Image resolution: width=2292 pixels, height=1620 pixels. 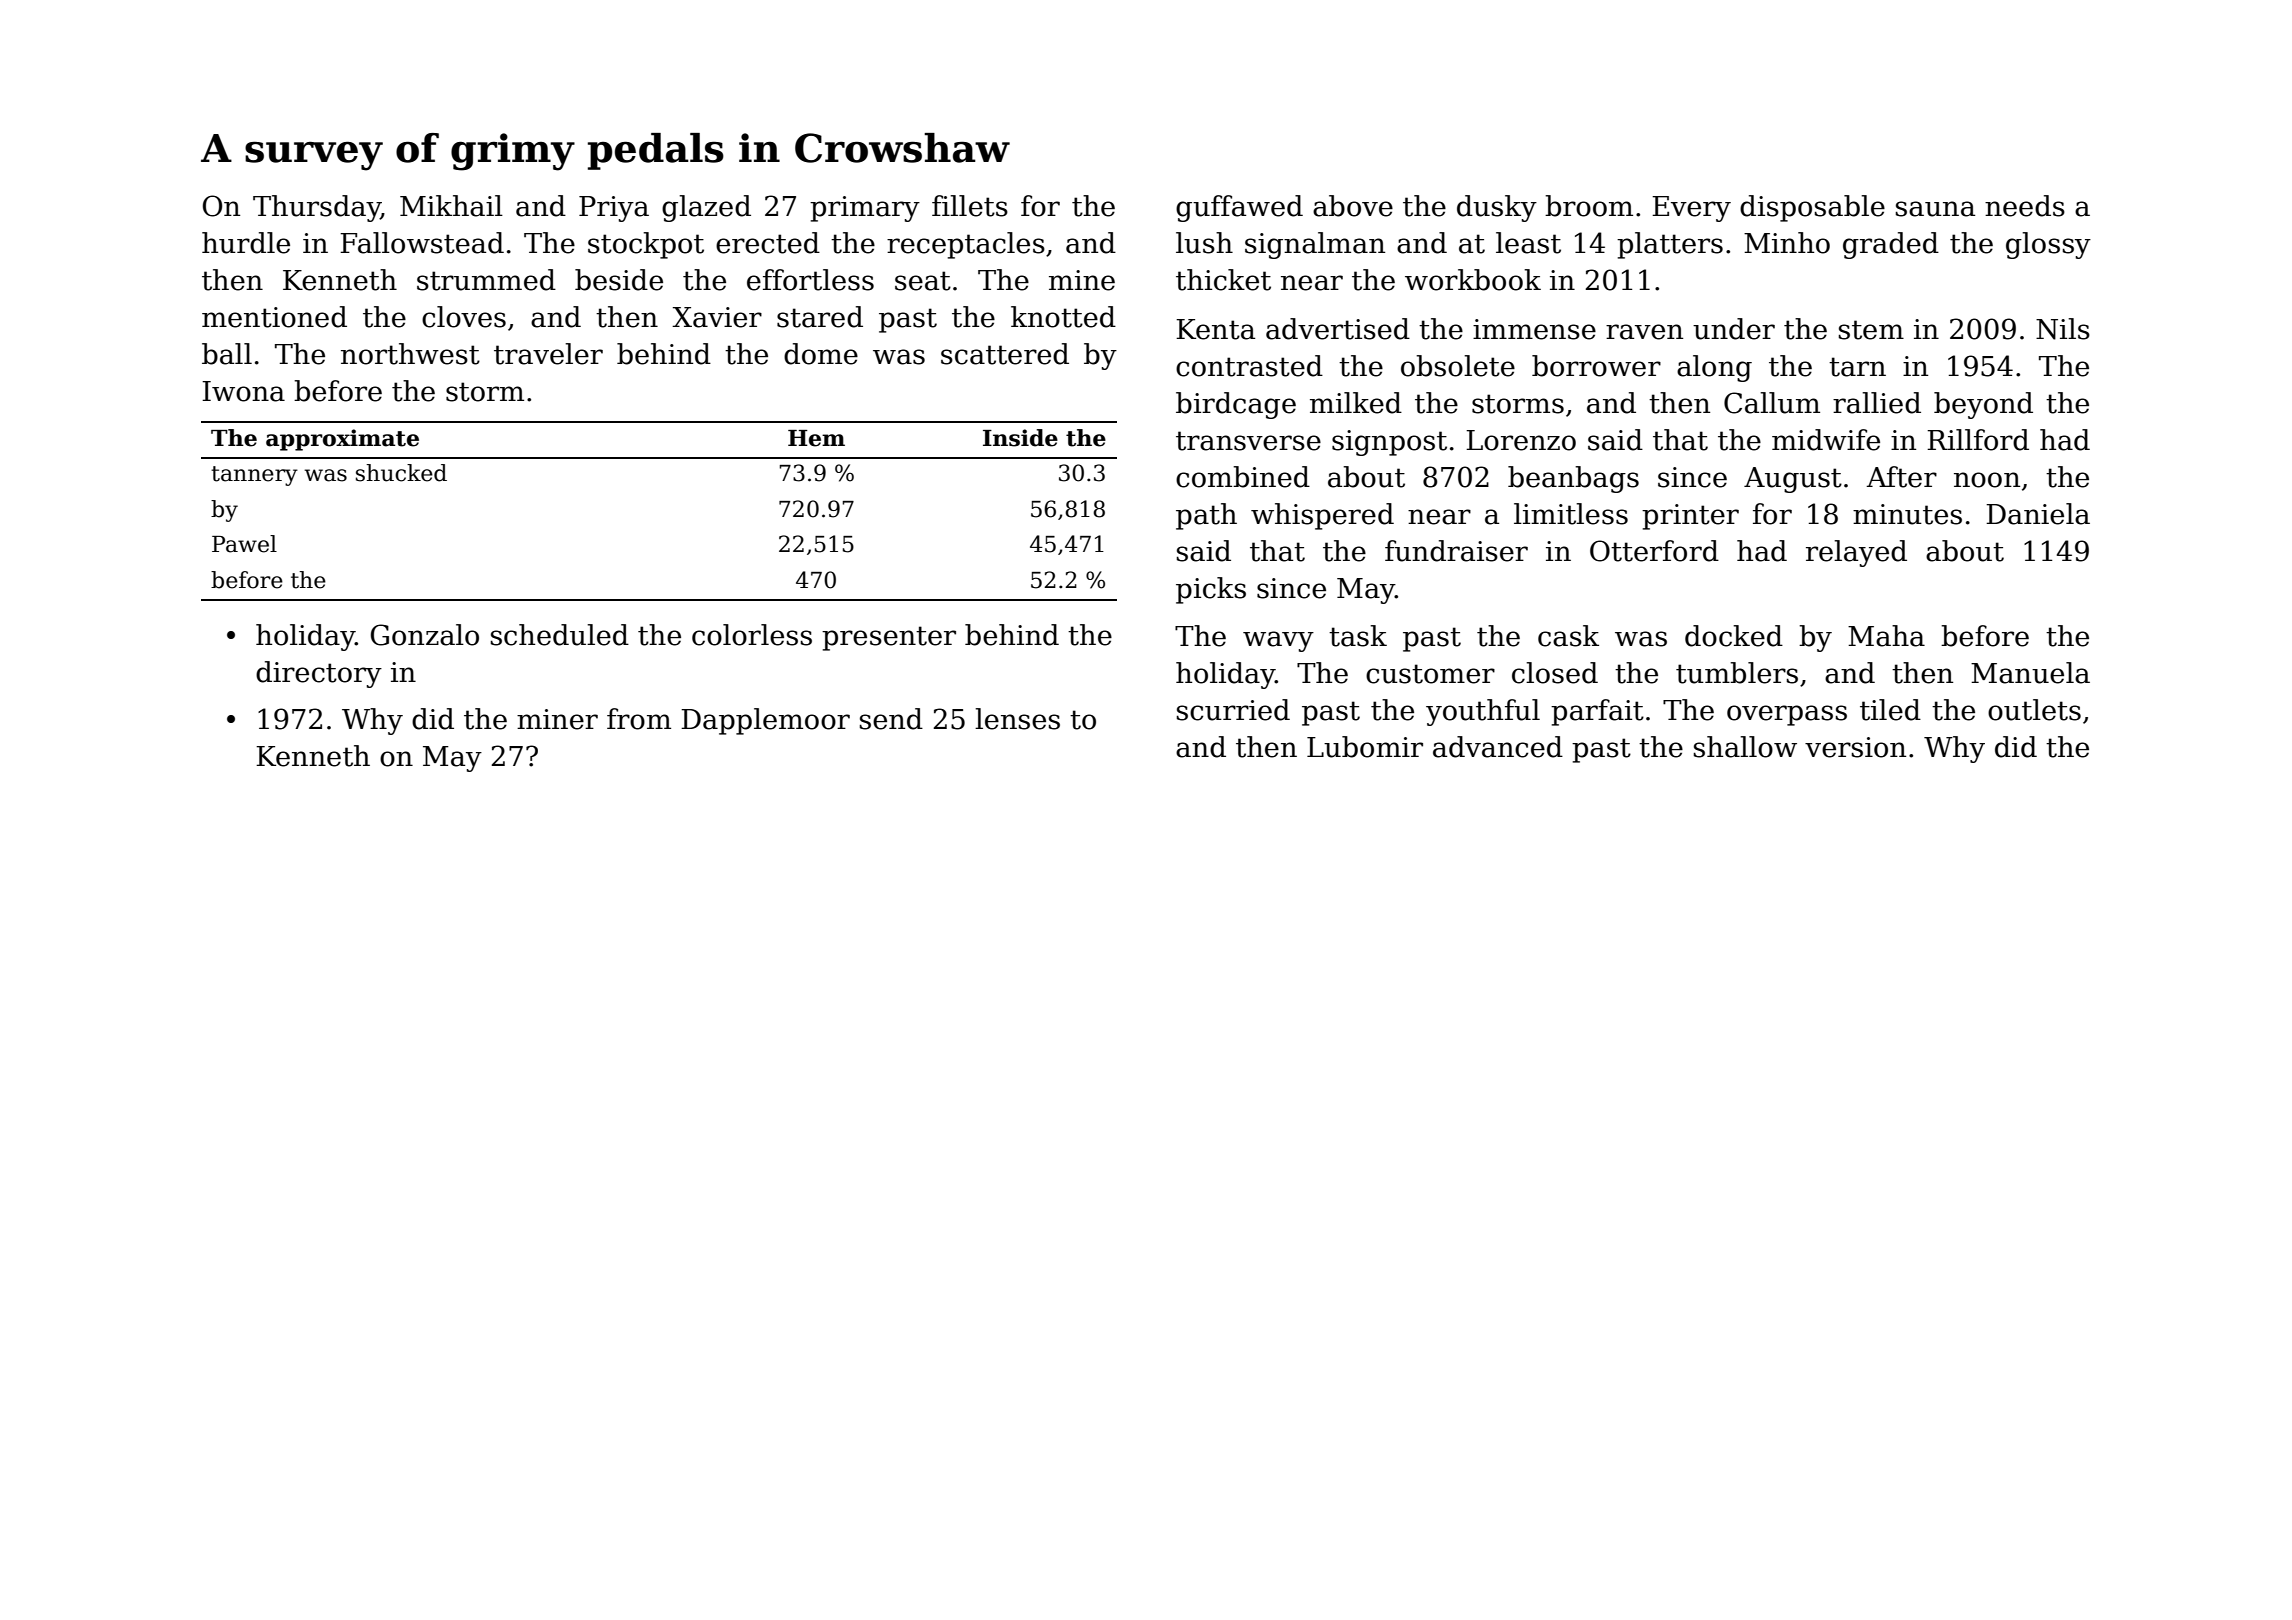 What do you see at coordinates (1063, 317) in the document?
I see `knotted` at bounding box center [1063, 317].
